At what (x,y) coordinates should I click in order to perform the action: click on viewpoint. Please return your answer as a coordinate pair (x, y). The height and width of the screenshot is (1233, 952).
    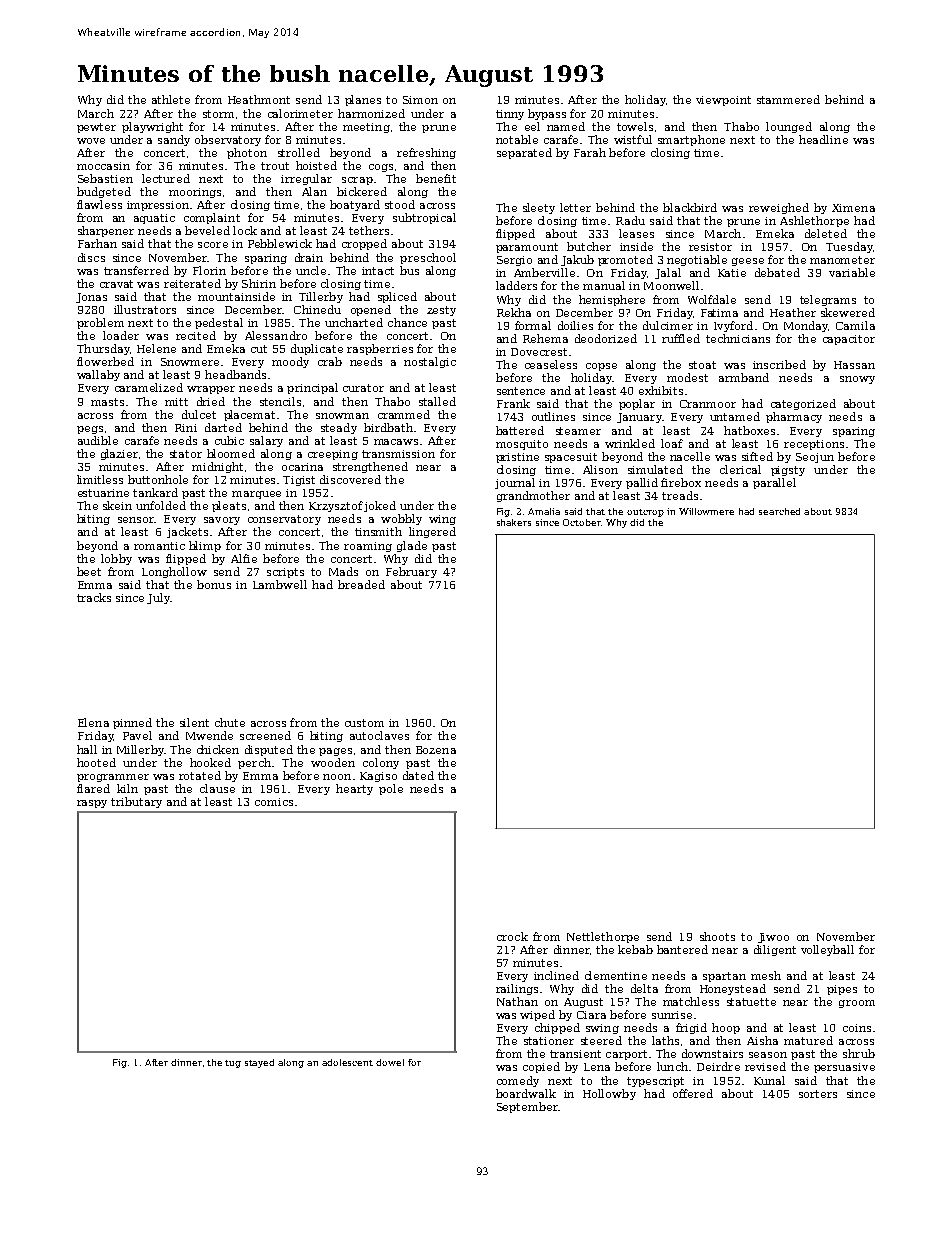
    Looking at the image, I should click on (723, 101).
